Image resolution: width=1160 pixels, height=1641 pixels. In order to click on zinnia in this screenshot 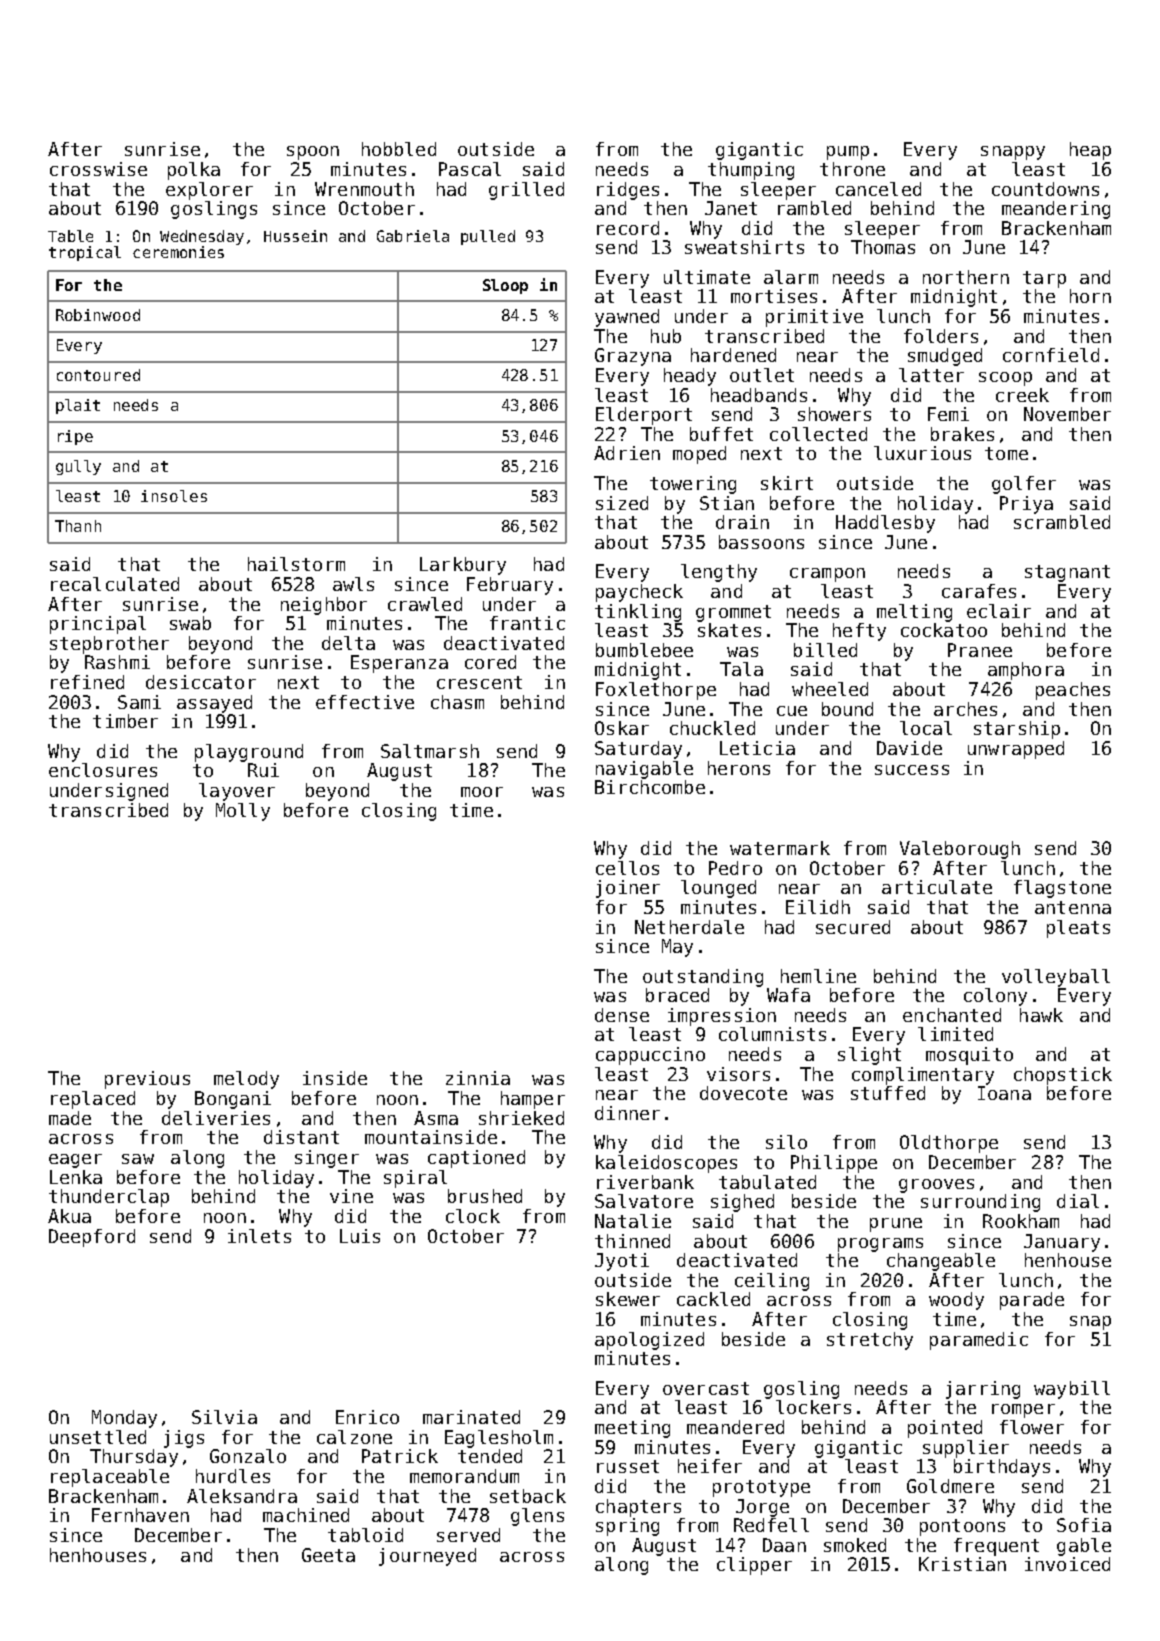, I will do `click(478, 1078)`.
